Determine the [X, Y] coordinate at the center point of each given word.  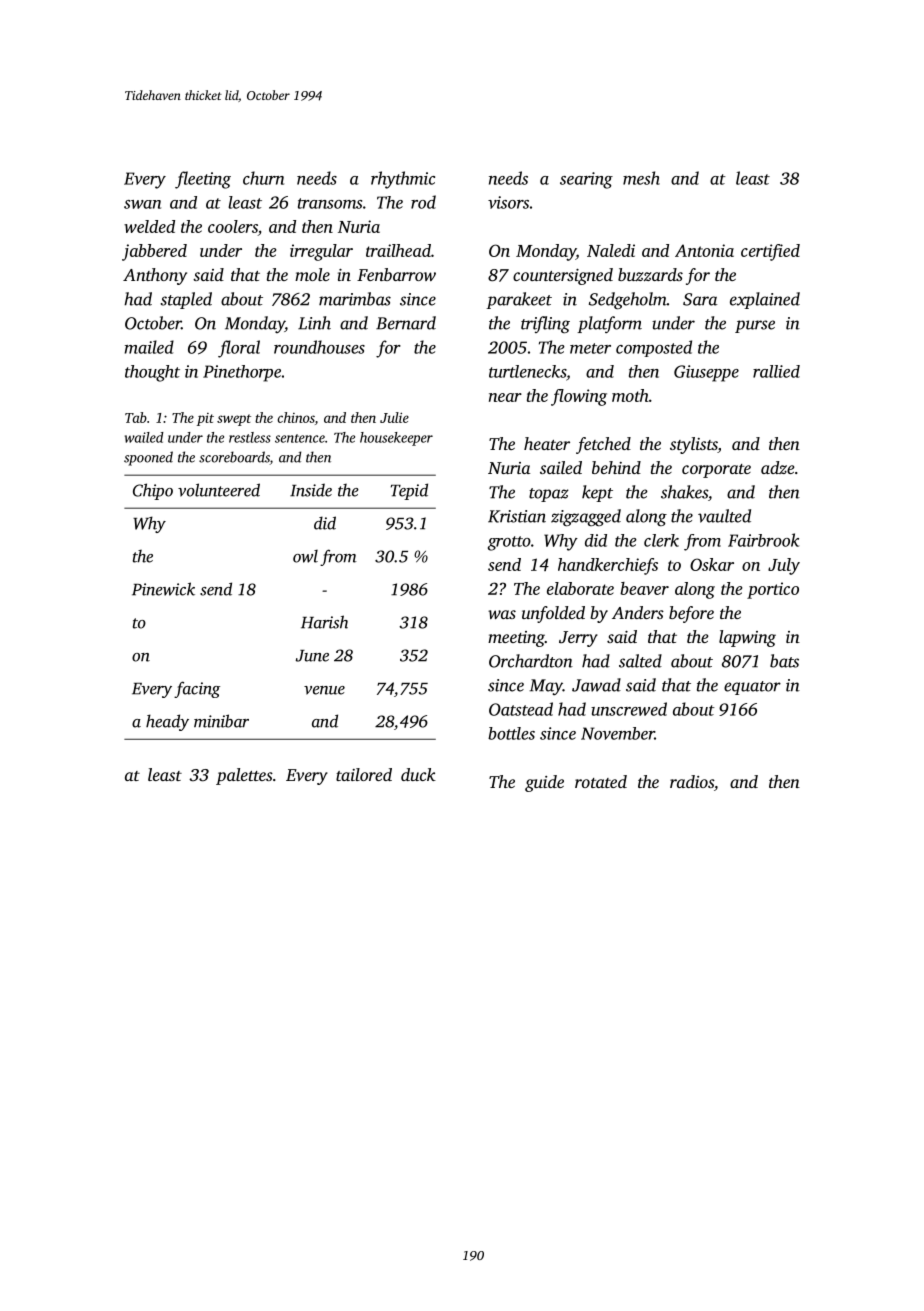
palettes [244, 776]
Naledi [611, 250]
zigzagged [586, 518]
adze [778, 467]
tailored [364, 774]
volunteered [219, 490]
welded [149, 226]
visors [508, 202]
